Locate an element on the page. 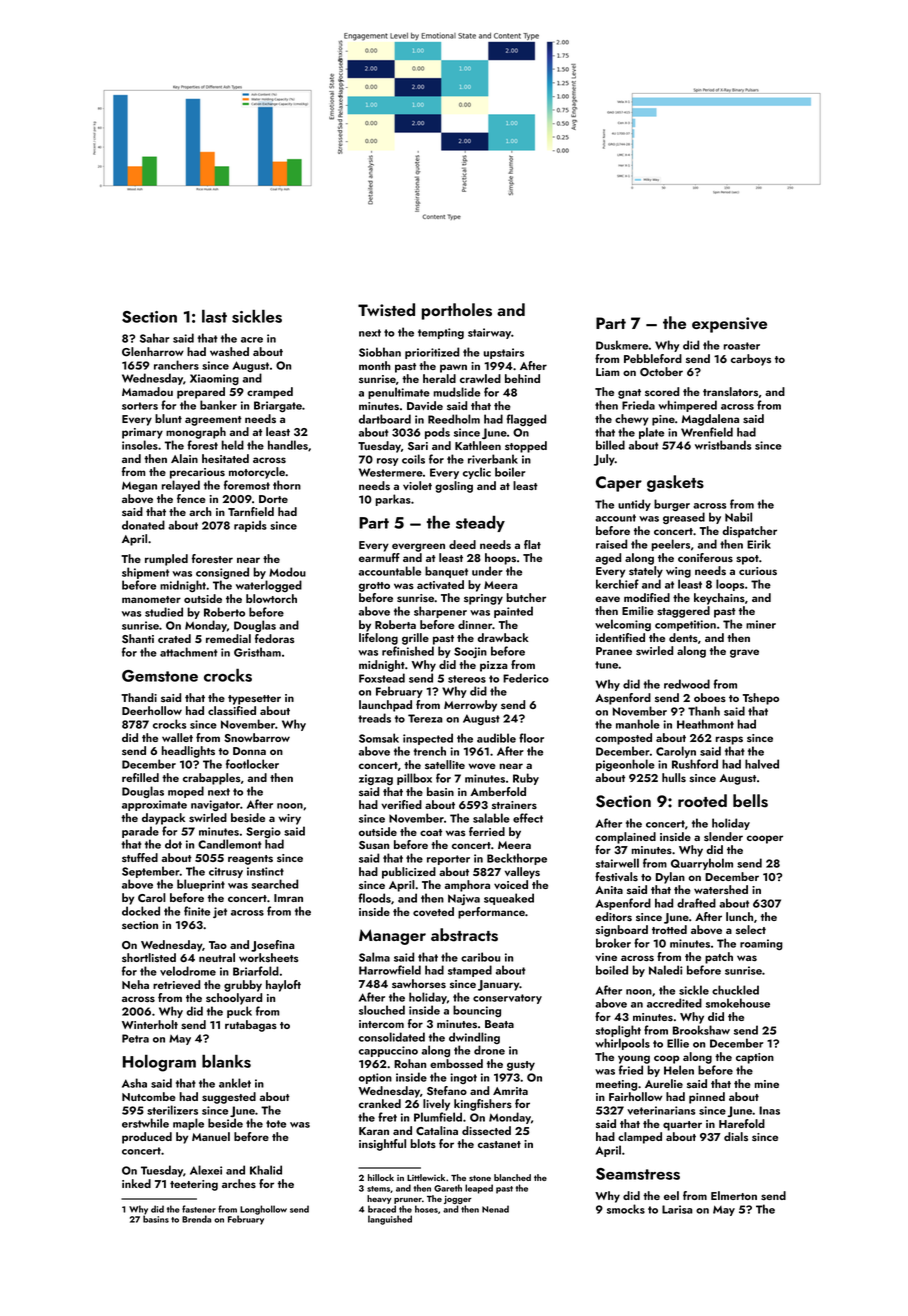 The image size is (908, 1316). fence is located at coordinates (191, 498).
